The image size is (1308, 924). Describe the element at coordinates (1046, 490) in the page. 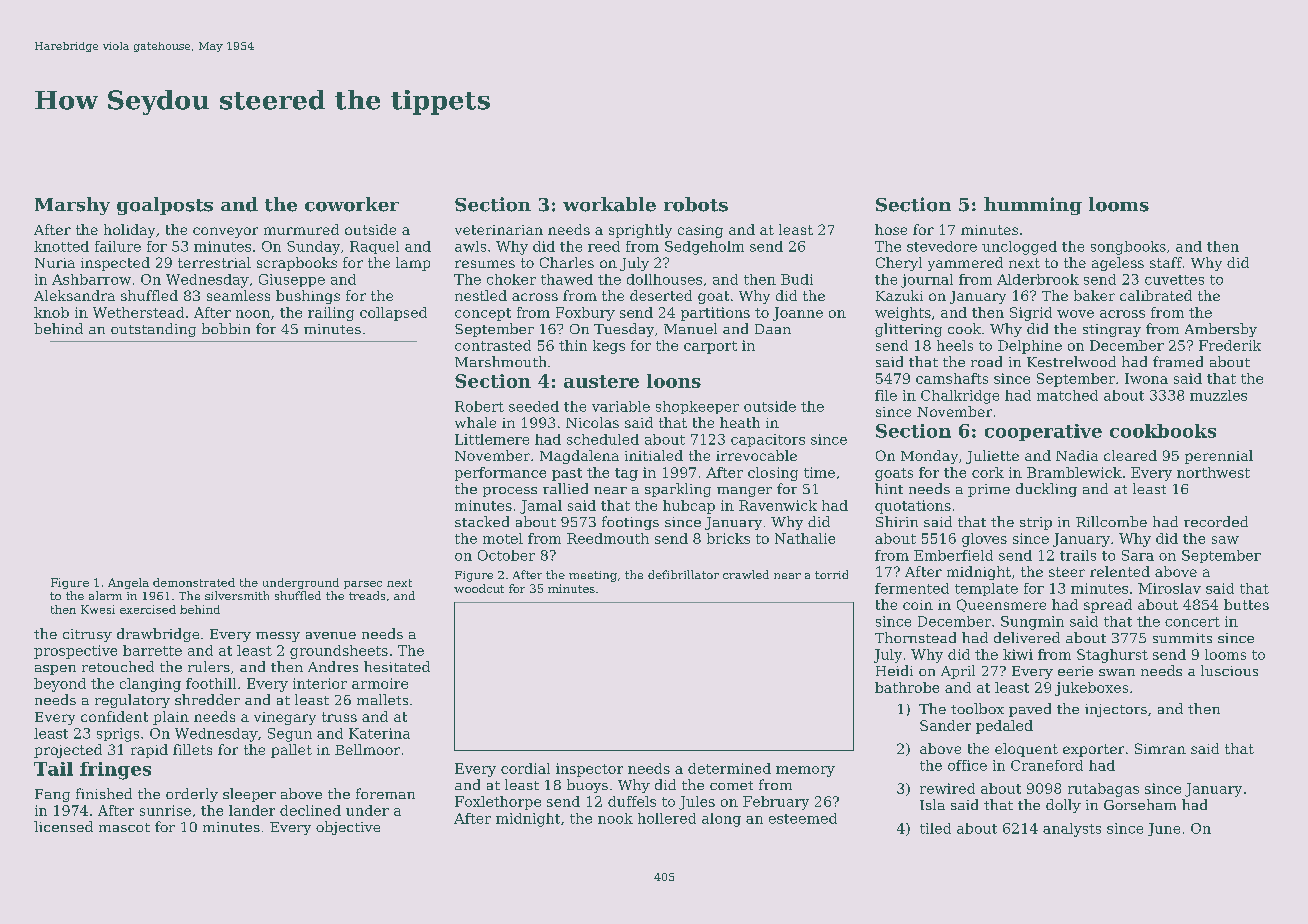

I see `duckling` at that location.
